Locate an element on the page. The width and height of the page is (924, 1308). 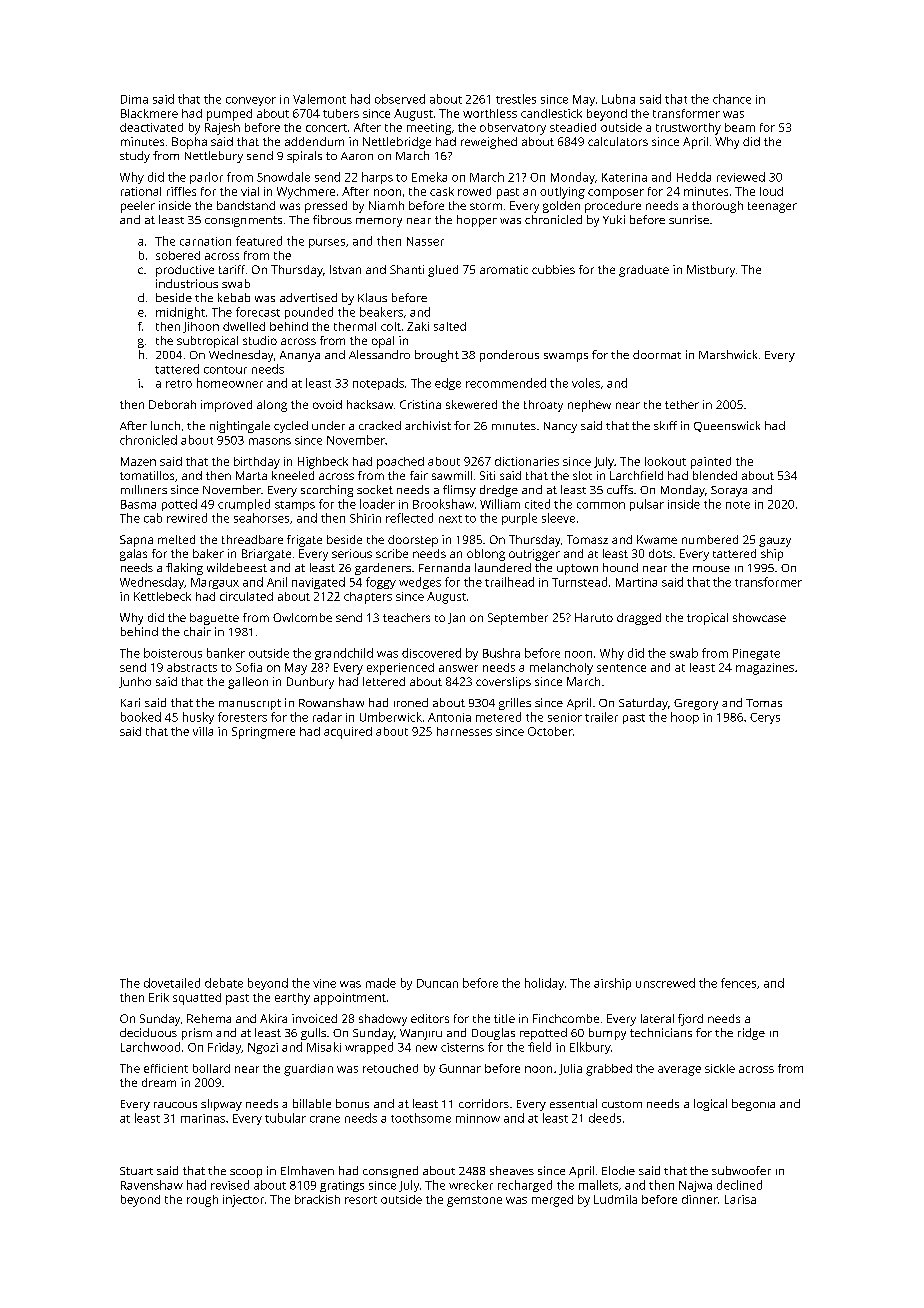
debate is located at coordinates (224, 983).
